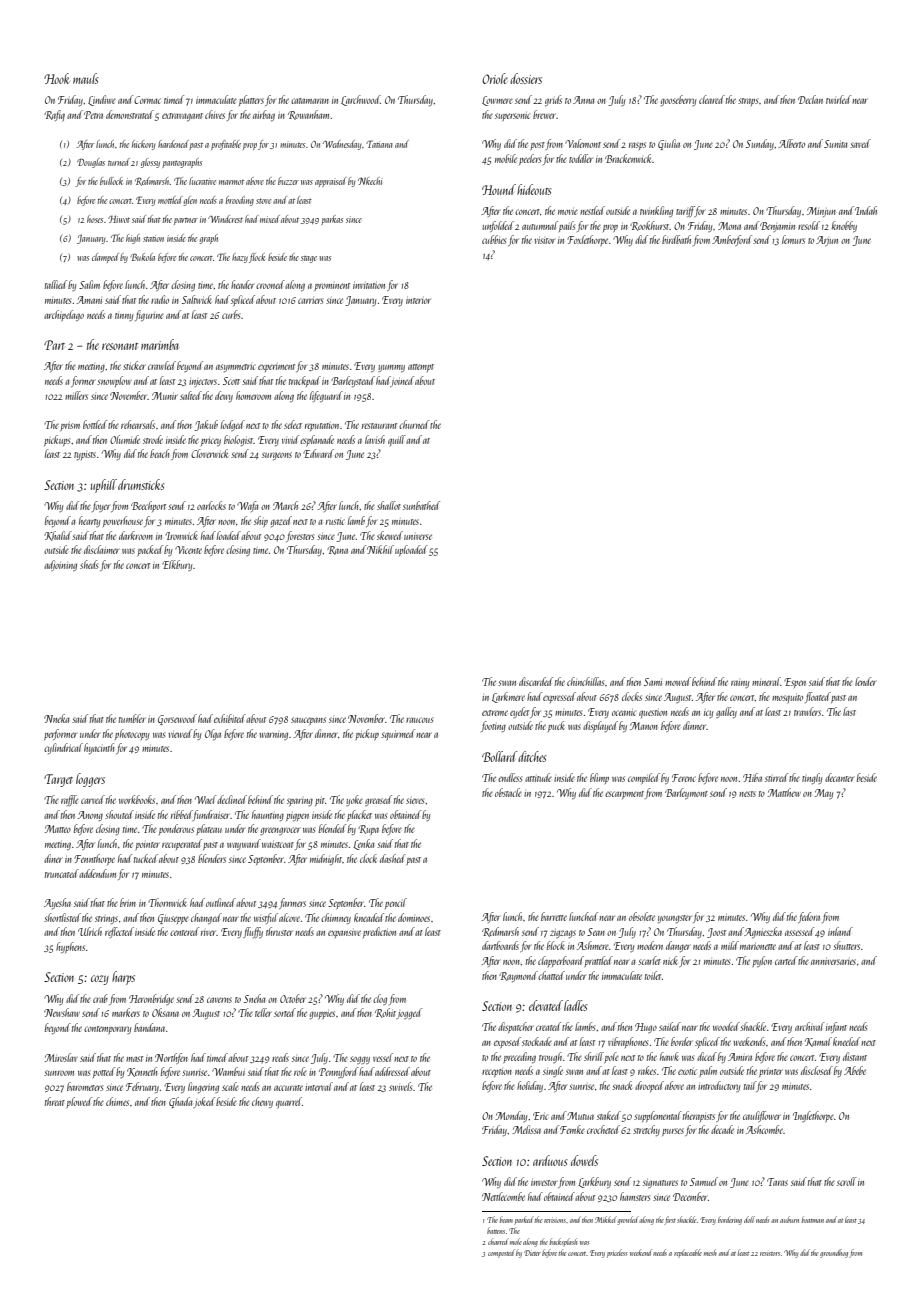  I want to click on saved, so click(860, 143).
